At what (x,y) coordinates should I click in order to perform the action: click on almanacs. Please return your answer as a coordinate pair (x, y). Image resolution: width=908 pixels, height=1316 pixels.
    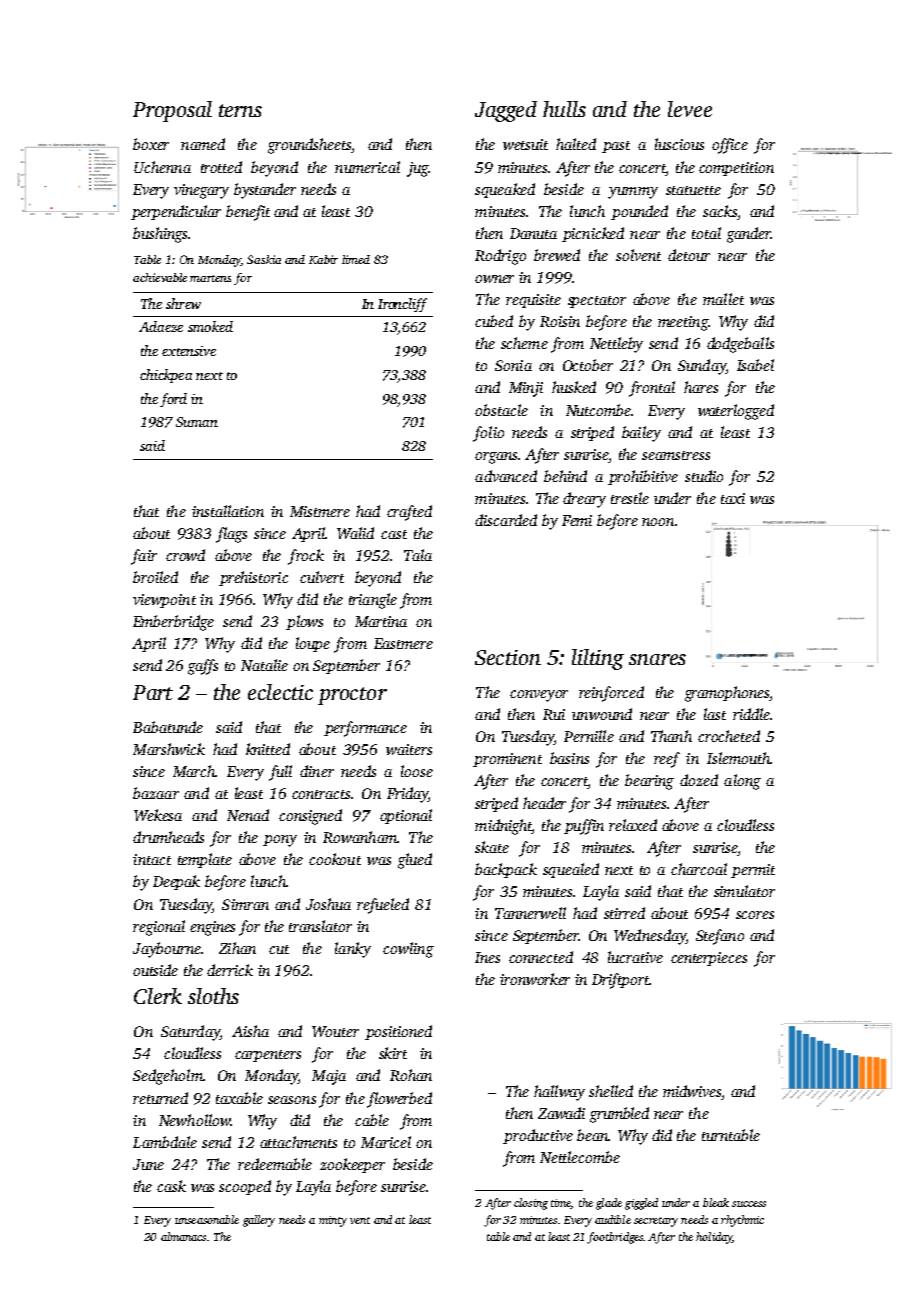
    Looking at the image, I should click on (183, 1236).
